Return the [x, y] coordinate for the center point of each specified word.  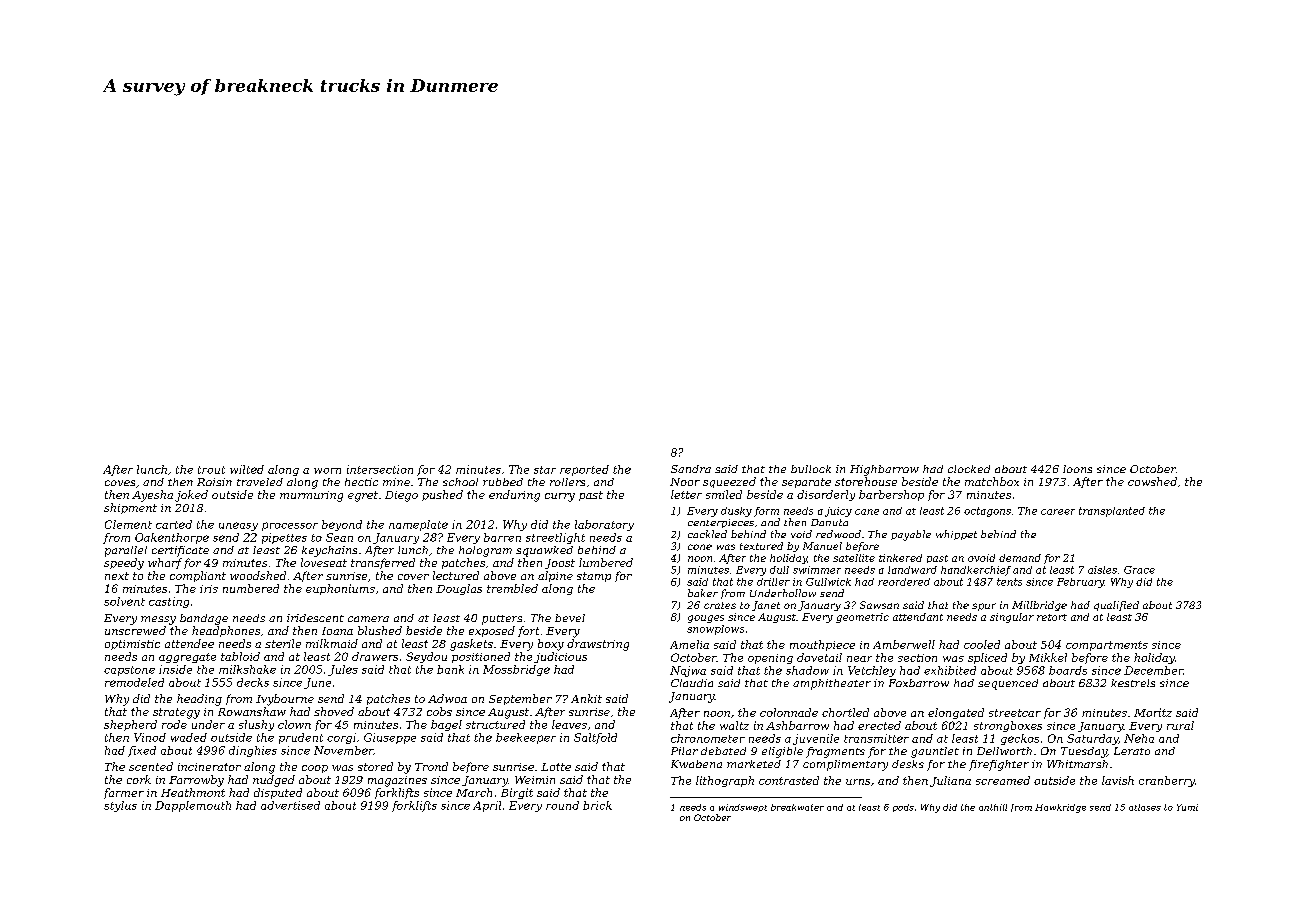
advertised [290, 805]
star [545, 470]
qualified [1116, 606]
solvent [124, 601]
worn [327, 471]
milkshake [247, 669]
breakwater [797, 807]
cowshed [1152, 481]
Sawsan [879, 605]
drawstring [598, 645]
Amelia [689, 644]
